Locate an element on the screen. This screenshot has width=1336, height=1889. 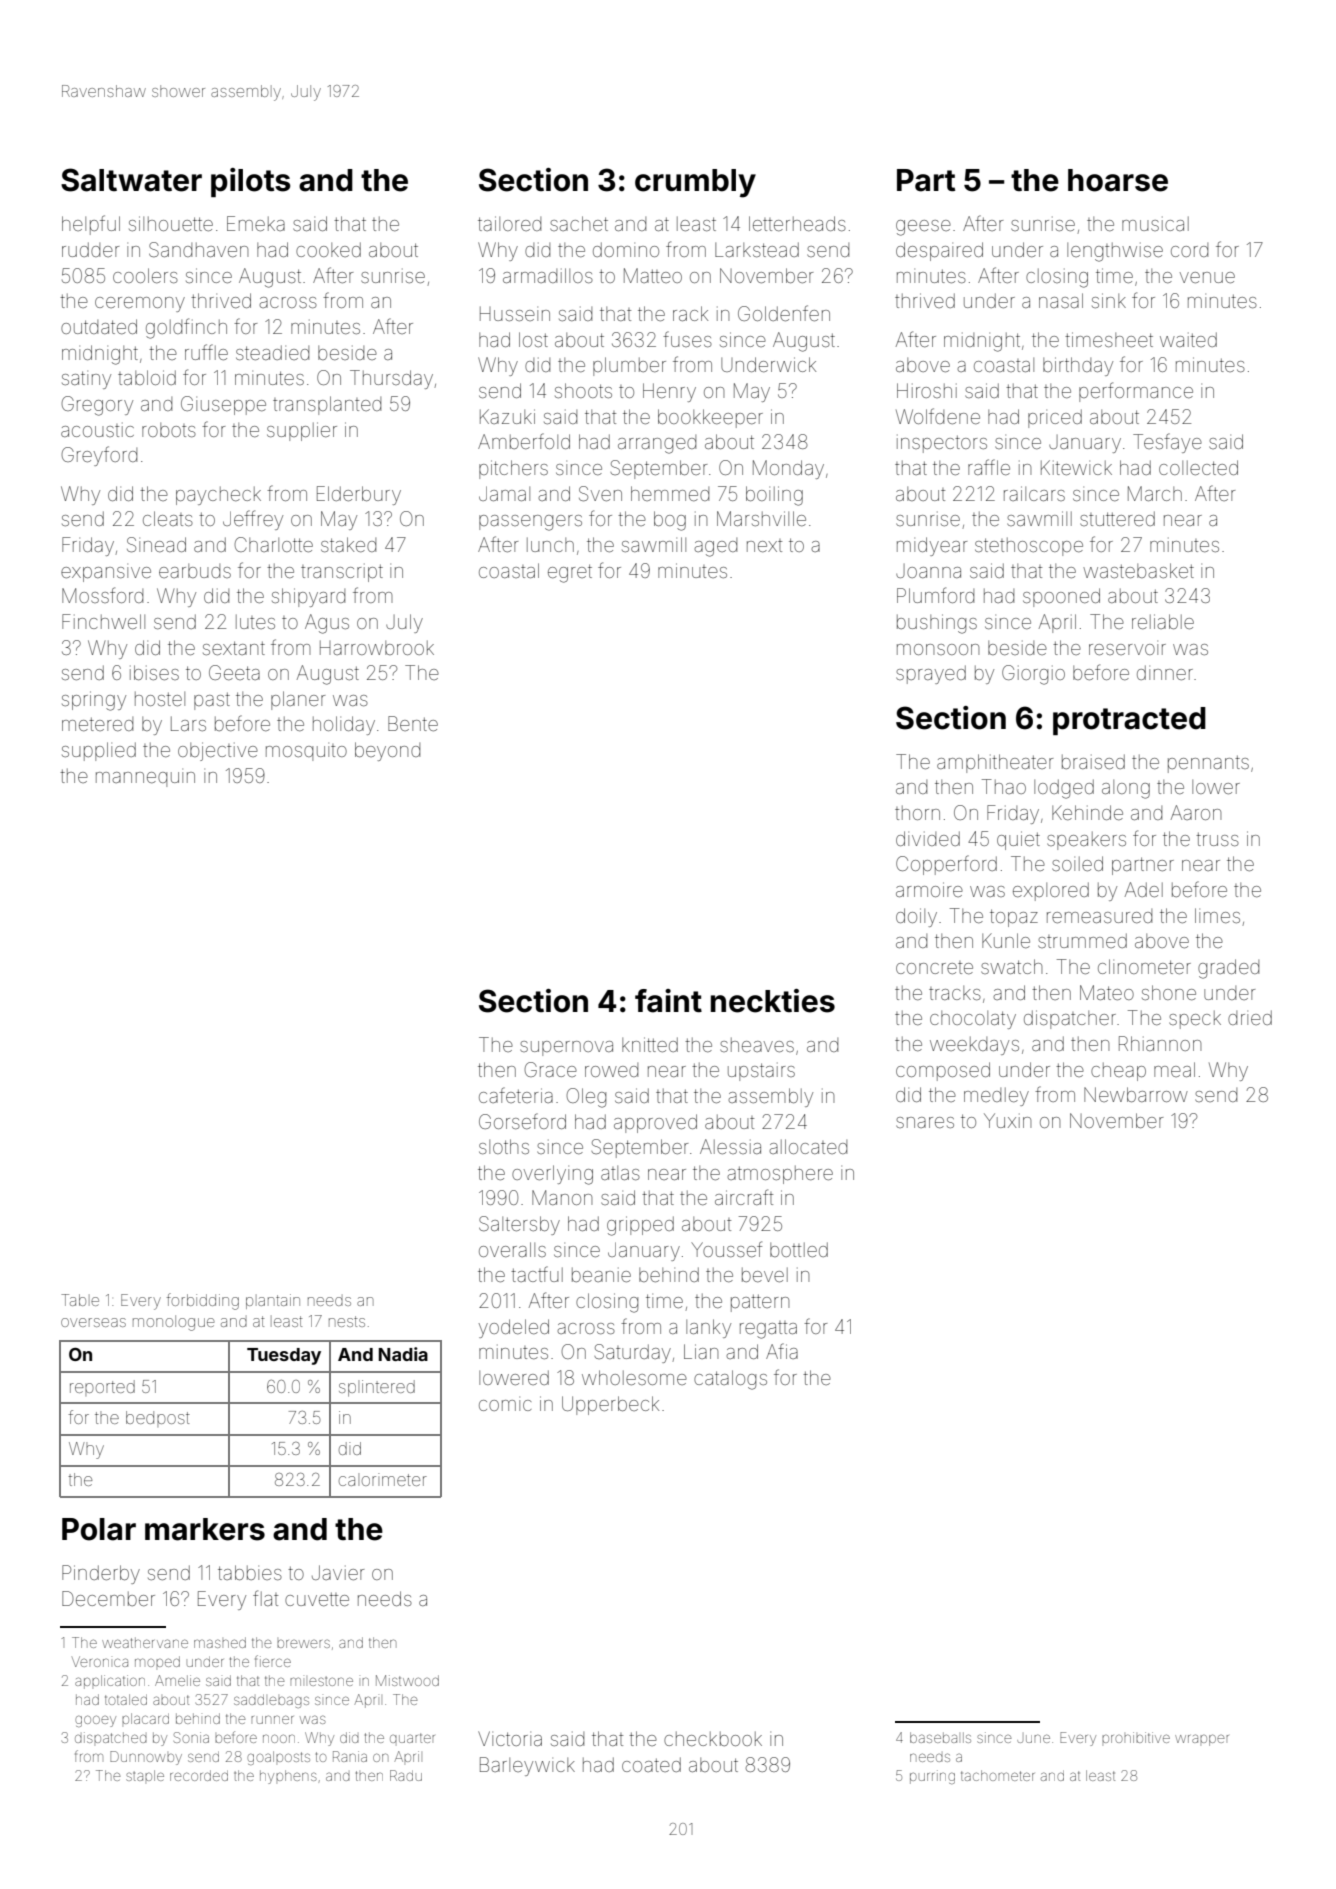
atmosphere is located at coordinates (780, 1175).
